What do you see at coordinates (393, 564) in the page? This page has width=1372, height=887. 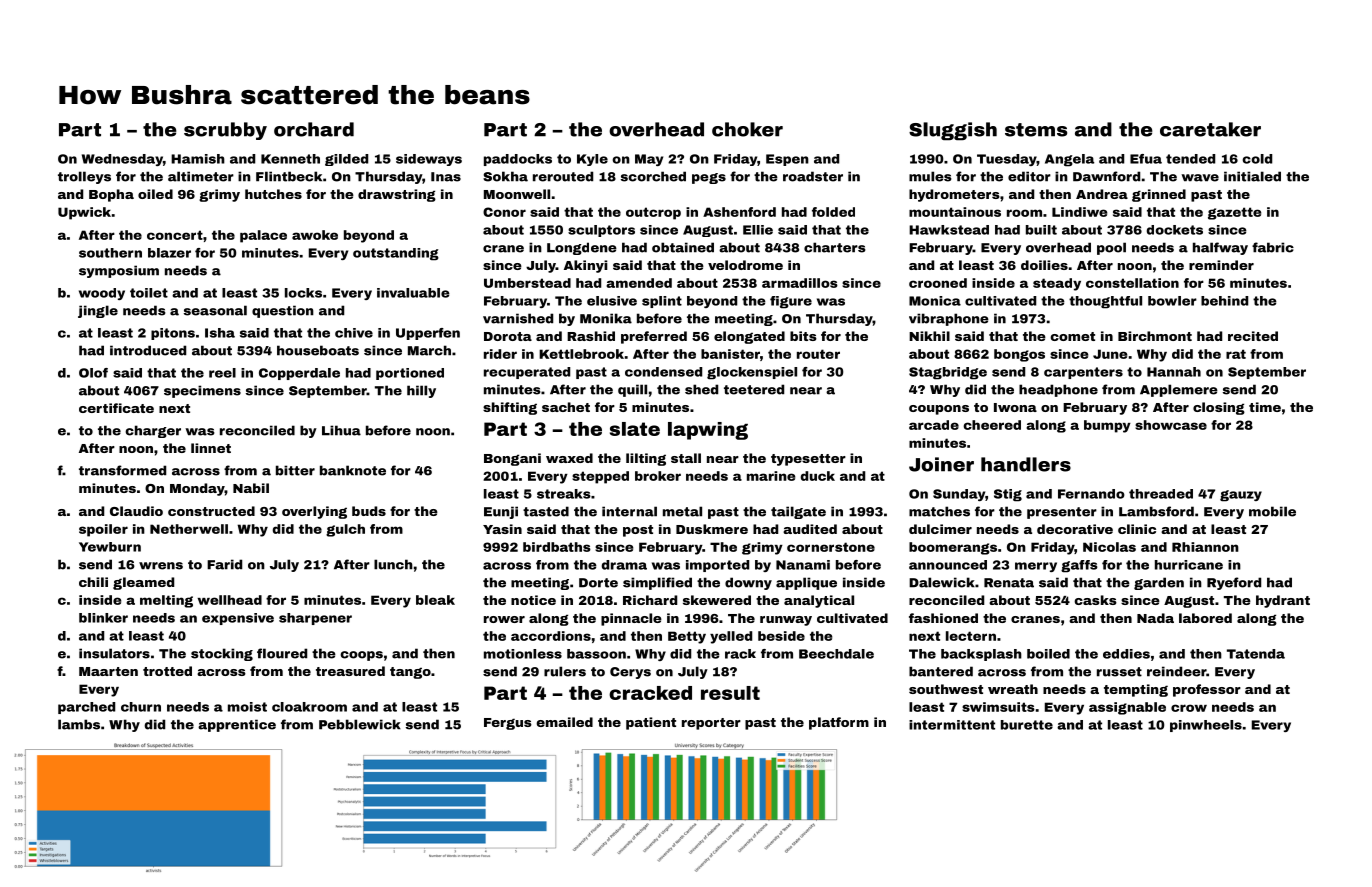 I see `lunch` at bounding box center [393, 564].
